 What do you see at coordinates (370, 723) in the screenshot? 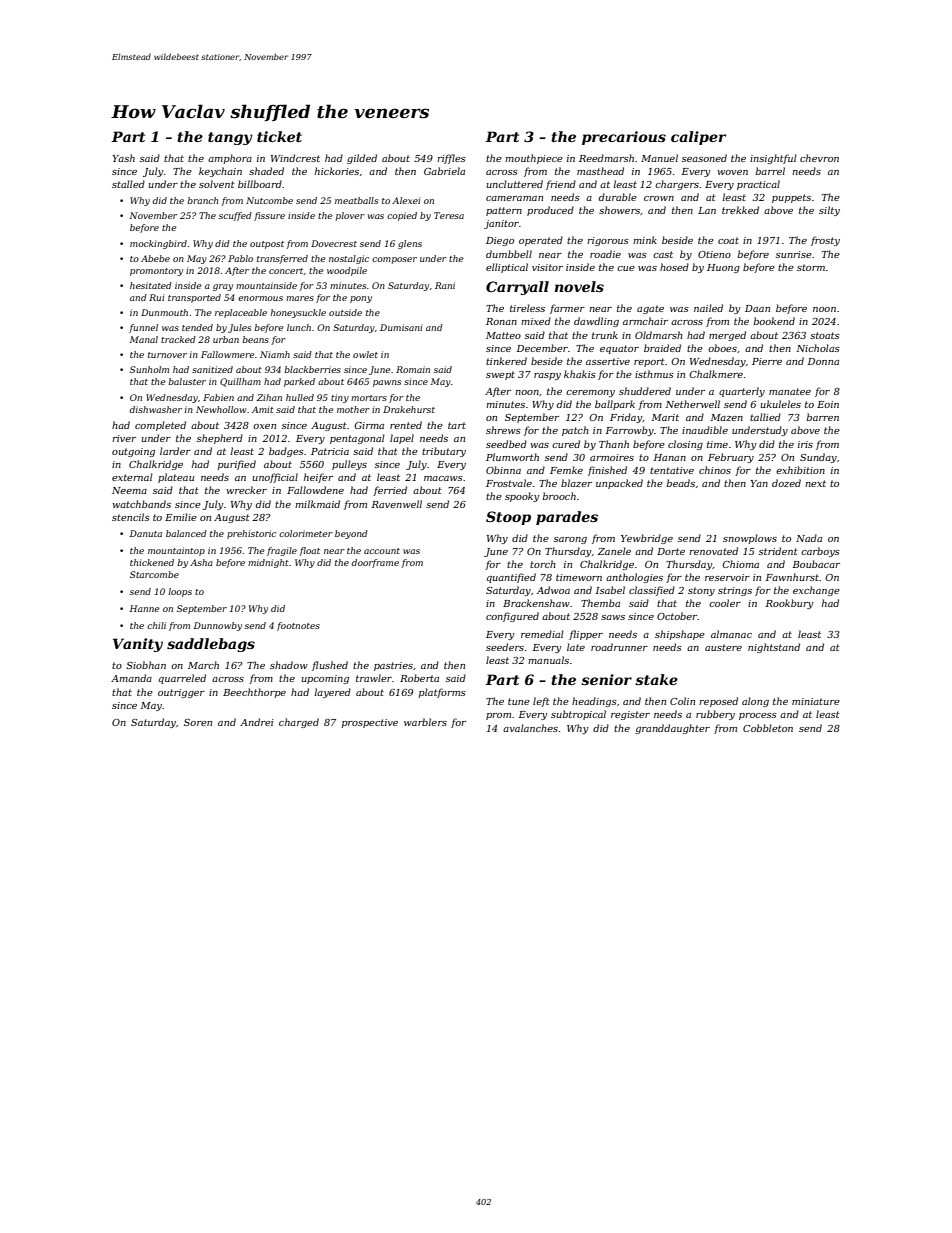
I see `prospective` at bounding box center [370, 723].
